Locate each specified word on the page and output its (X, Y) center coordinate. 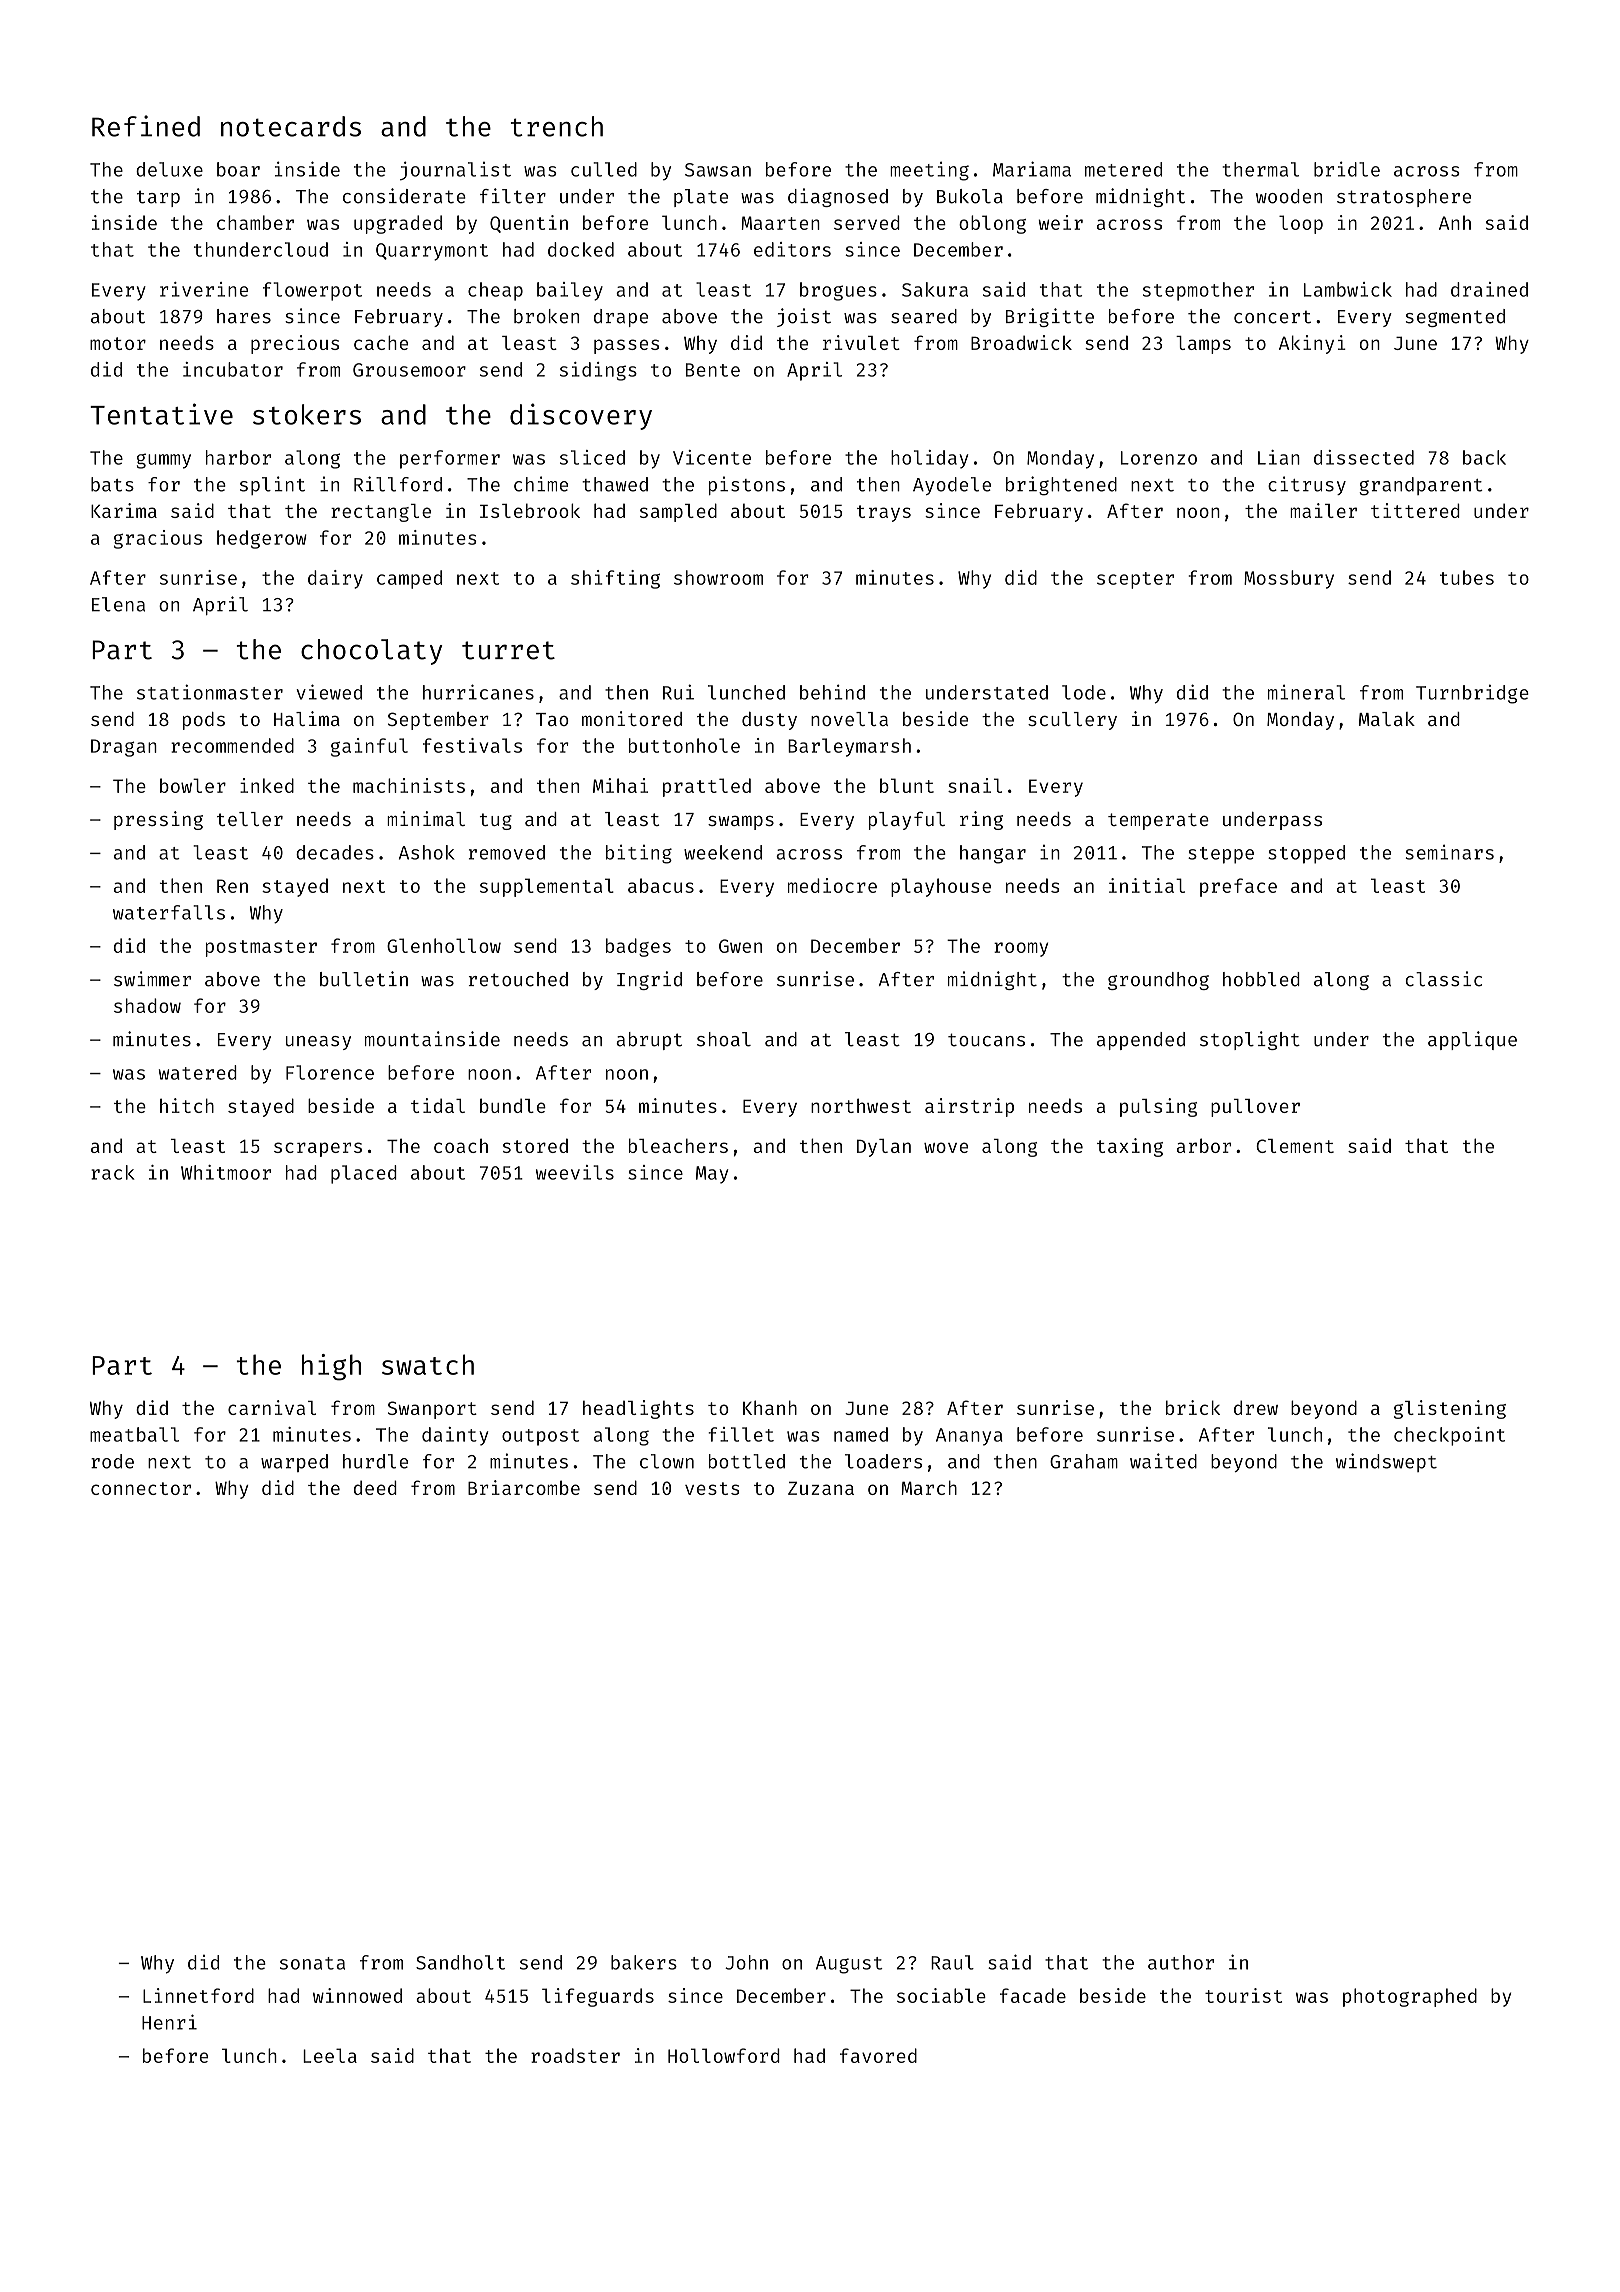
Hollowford (724, 2055)
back (1484, 457)
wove (946, 1147)
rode (112, 1461)
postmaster (261, 948)
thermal (1261, 169)
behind (832, 692)
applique (1472, 1040)
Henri (169, 2022)
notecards (291, 126)
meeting (929, 171)
